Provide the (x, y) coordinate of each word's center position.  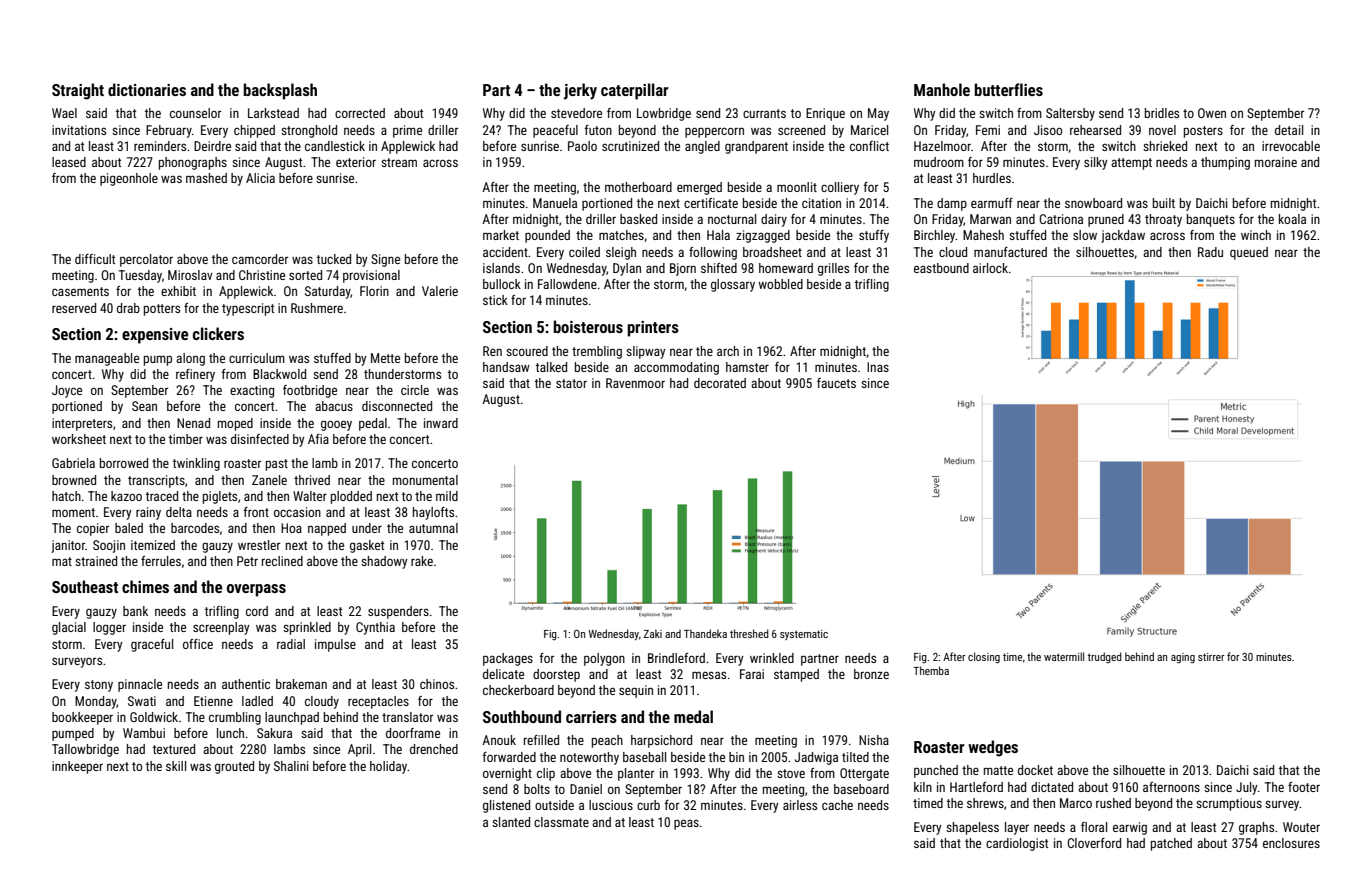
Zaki (652, 633)
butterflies (1008, 89)
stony (99, 686)
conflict (869, 146)
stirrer (1211, 657)
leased (69, 162)
